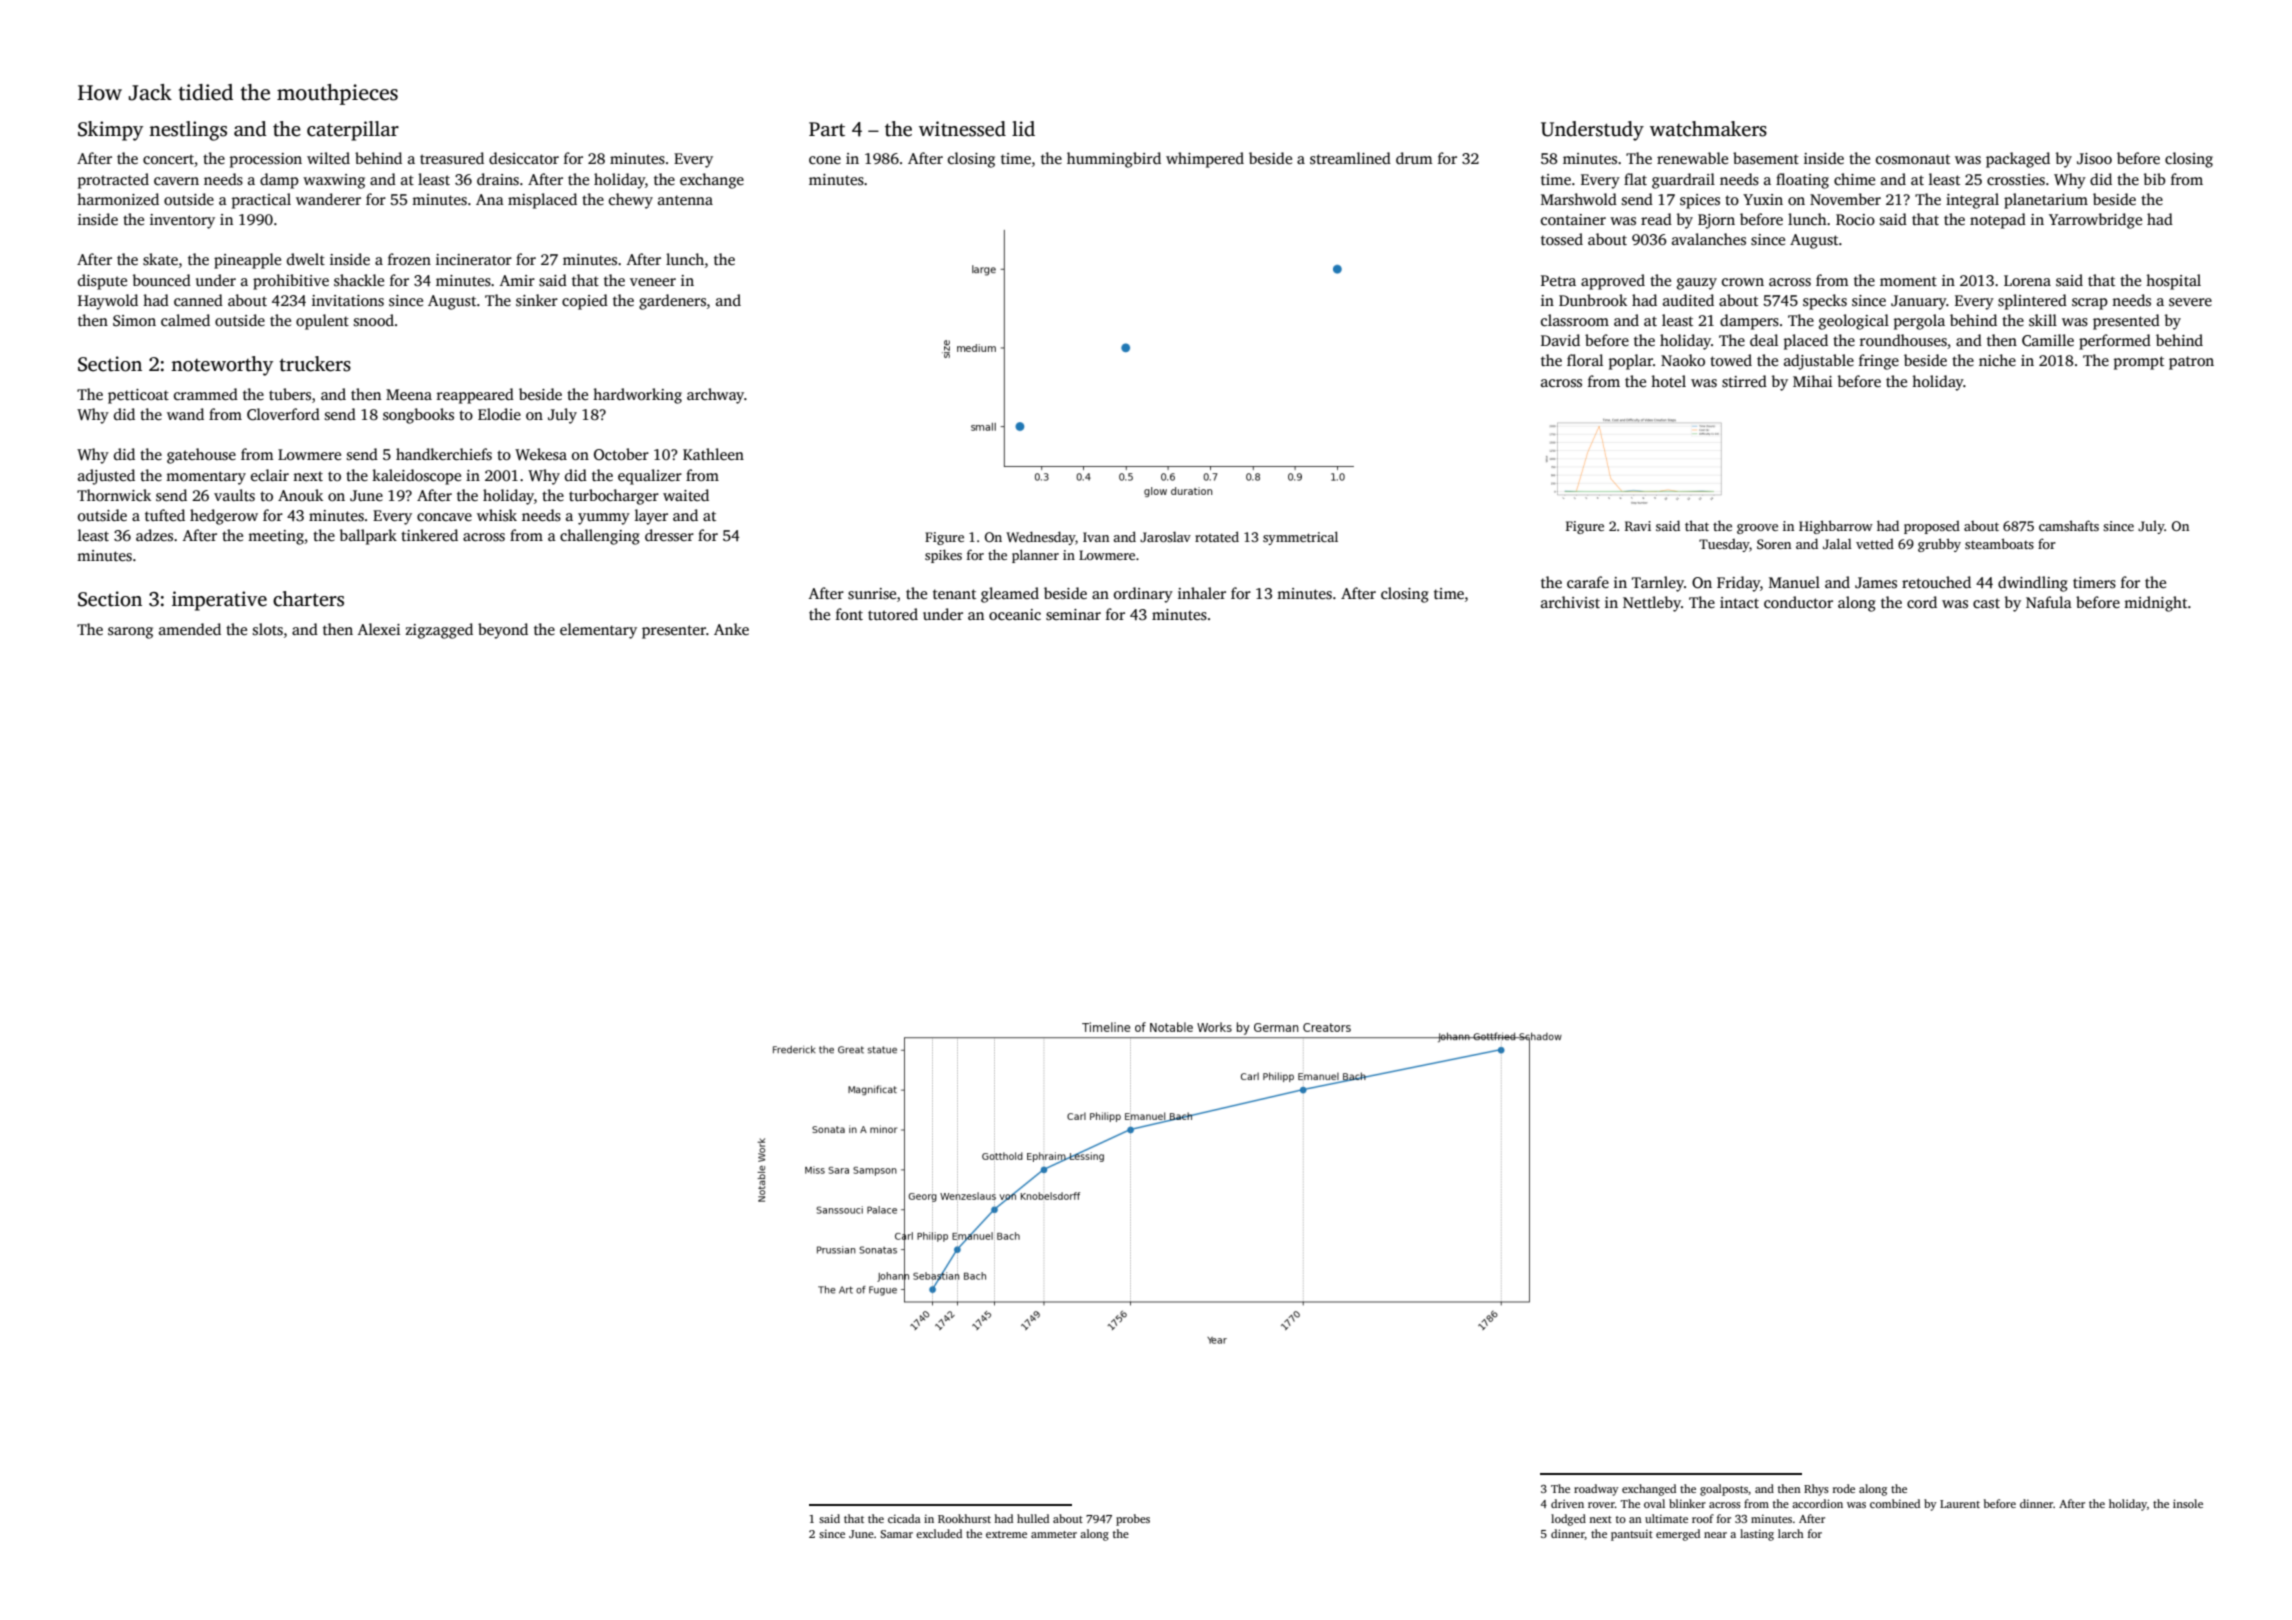  Describe the element at coordinates (1205, 160) in the screenshot. I see `whimpered` at that location.
